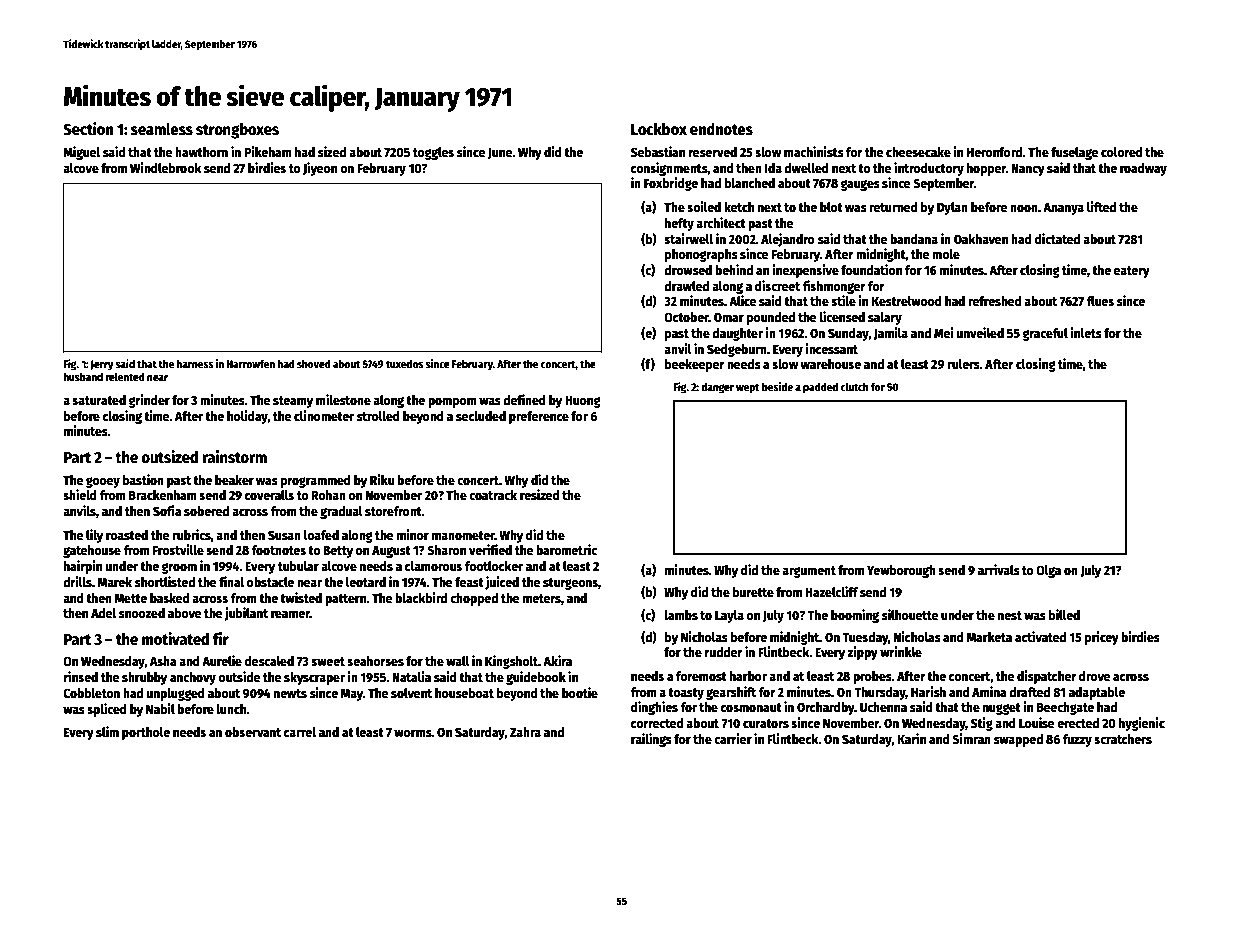 The height and width of the page is (952, 1233). Describe the element at coordinates (314, 363) in the page. I see `shoved` at that location.
